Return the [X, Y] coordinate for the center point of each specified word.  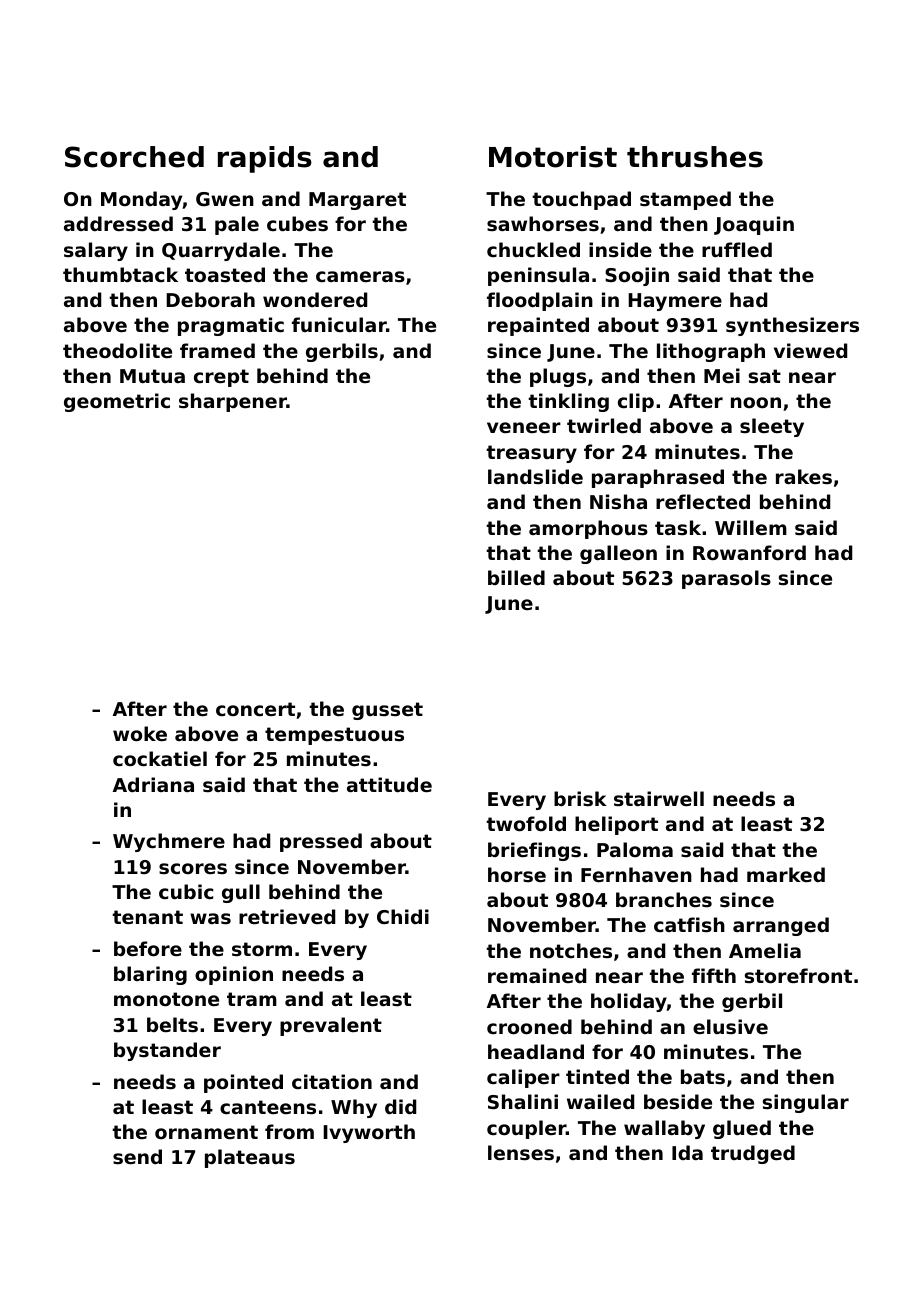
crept [221, 378]
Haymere [675, 302]
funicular [339, 324]
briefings [534, 851]
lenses [521, 1152]
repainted [538, 326]
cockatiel [160, 758]
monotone [166, 999]
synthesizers [792, 326]
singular [806, 1103]
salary [96, 251]
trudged [753, 1154]
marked [786, 874]
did [400, 1106]
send [137, 1156]
